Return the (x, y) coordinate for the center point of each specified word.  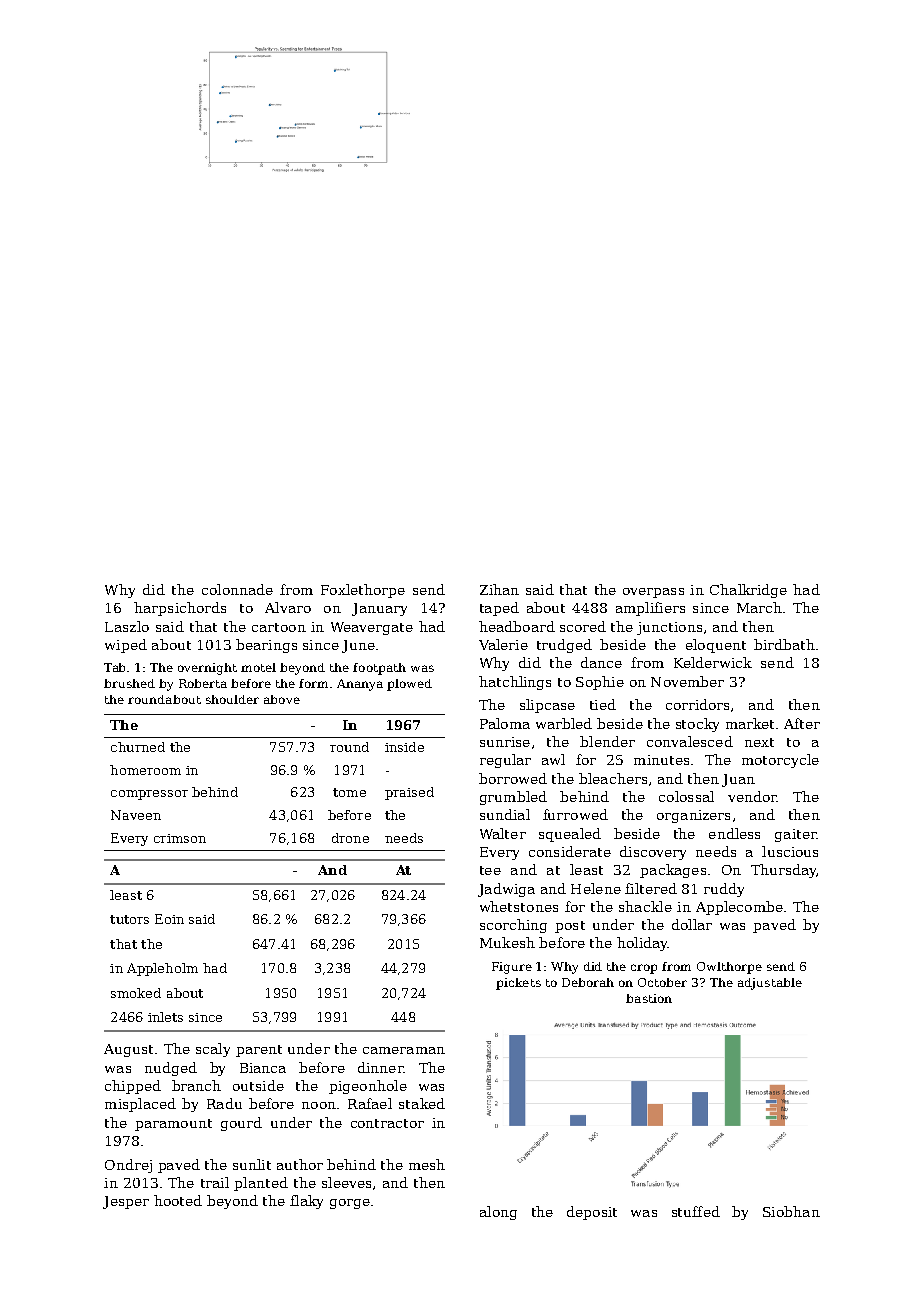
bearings (266, 646)
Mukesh (507, 942)
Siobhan (791, 1211)
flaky (306, 1202)
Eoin (169, 919)
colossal (686, 796)
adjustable (770, 984)
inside (404, 747)
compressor (149, 795)
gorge (350, 1204)
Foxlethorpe (363, 591)
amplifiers (650, 609)
